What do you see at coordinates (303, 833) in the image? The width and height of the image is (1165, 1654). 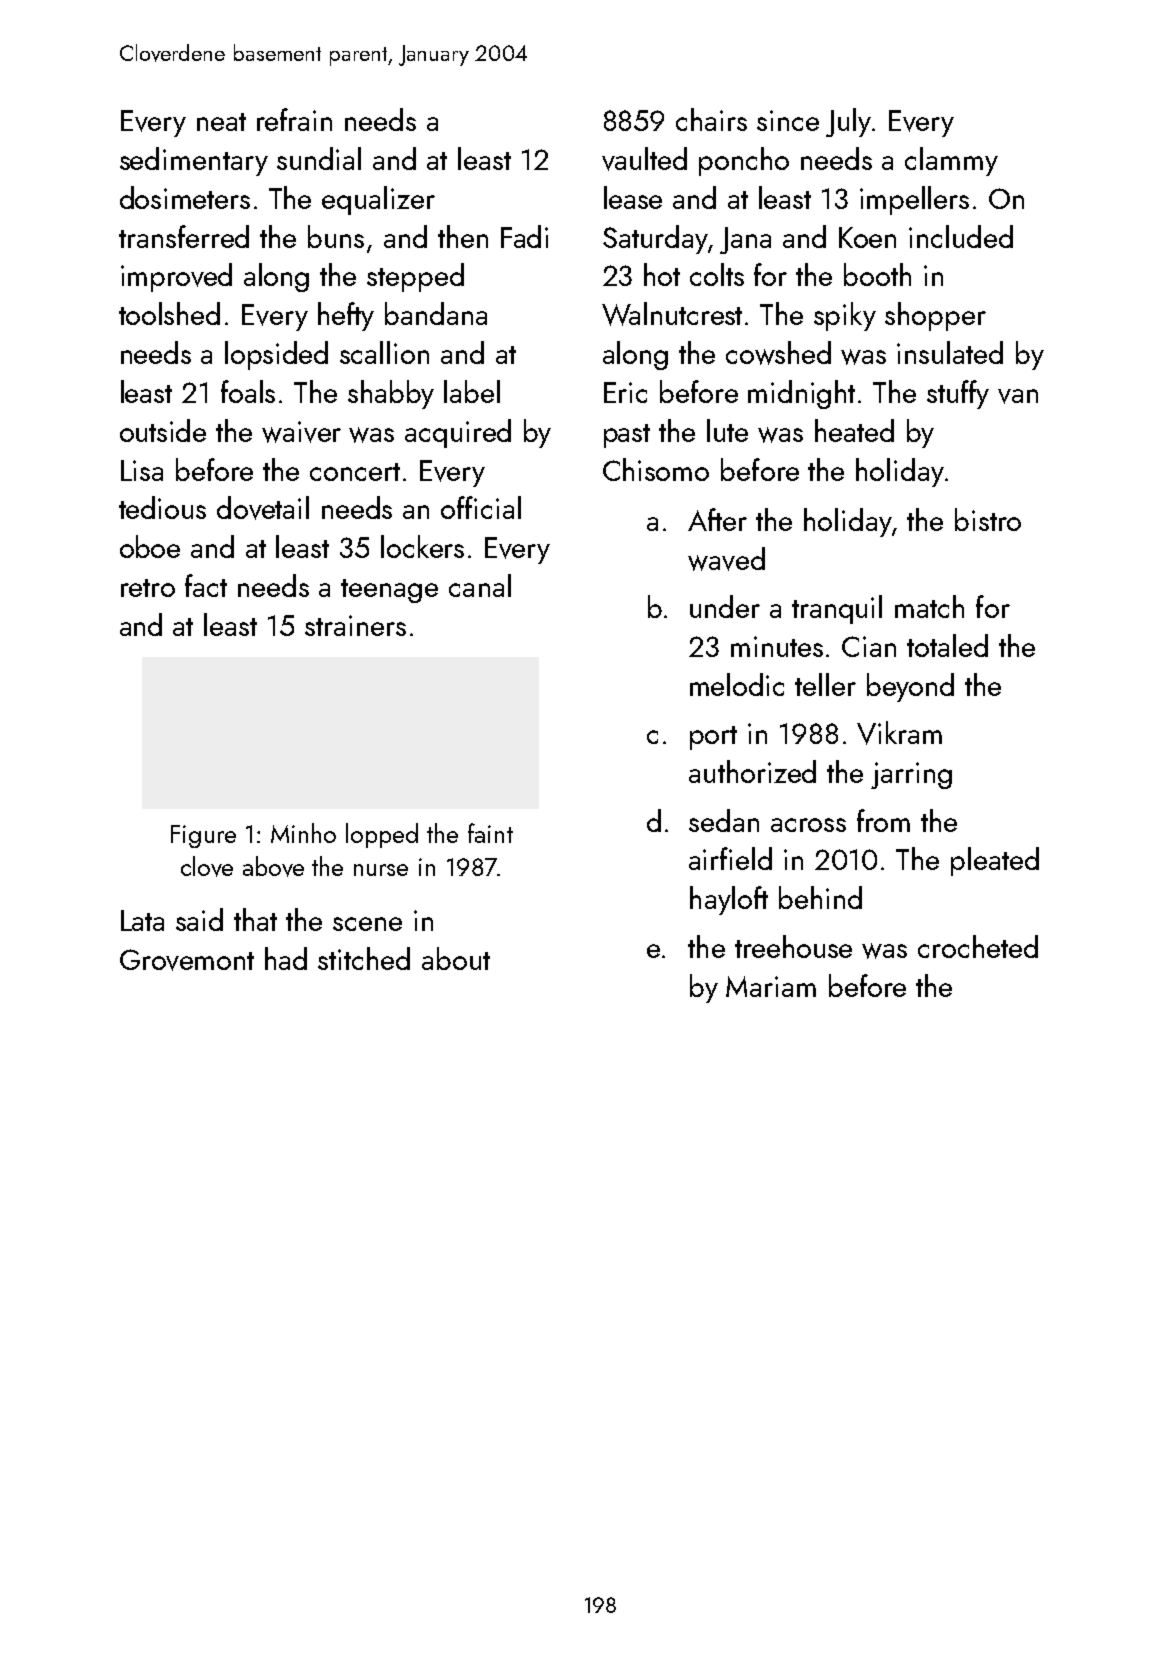 I see `Minho` at bounding box center [303, 833].
